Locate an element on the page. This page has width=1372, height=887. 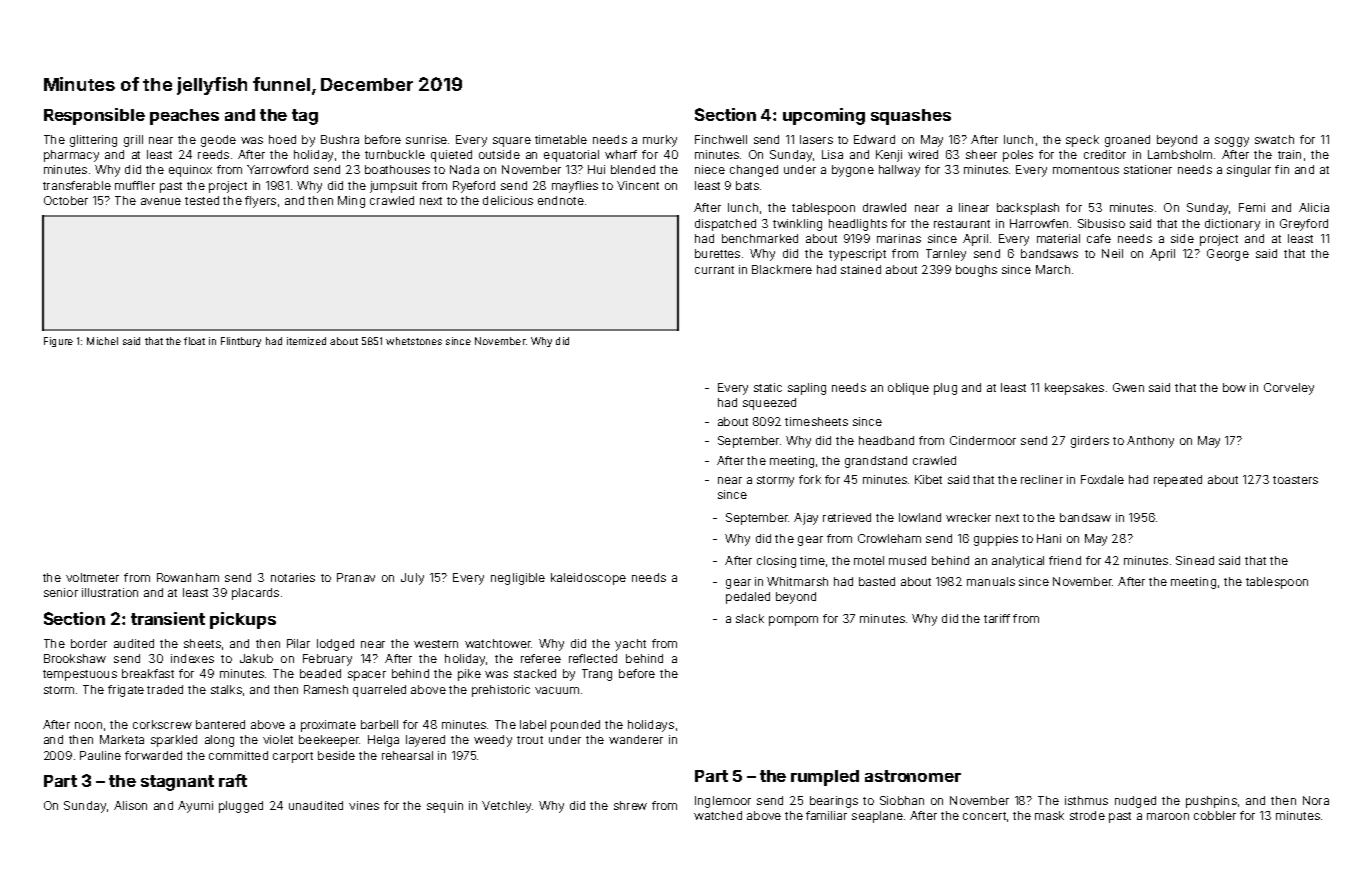
swatch is located at coordinates (1274, 139).
